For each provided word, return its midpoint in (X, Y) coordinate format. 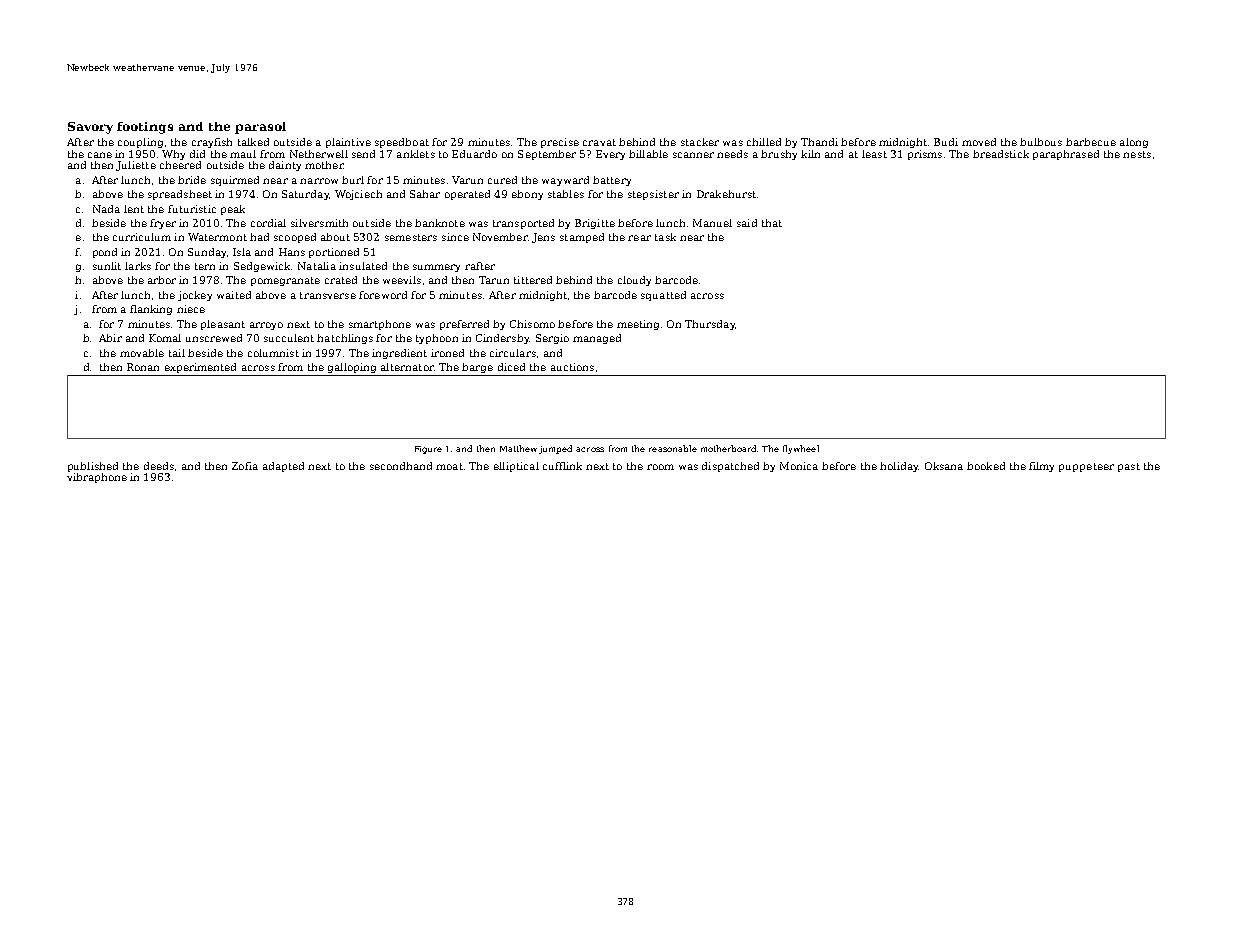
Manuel (712, 223)
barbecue (1091, 142)
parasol (260, 128)
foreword (383, 295)
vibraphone (97, 478)
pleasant (223, 325)
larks (138, 266)
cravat (599, 142)
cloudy (634, 281)
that (772, 223)
